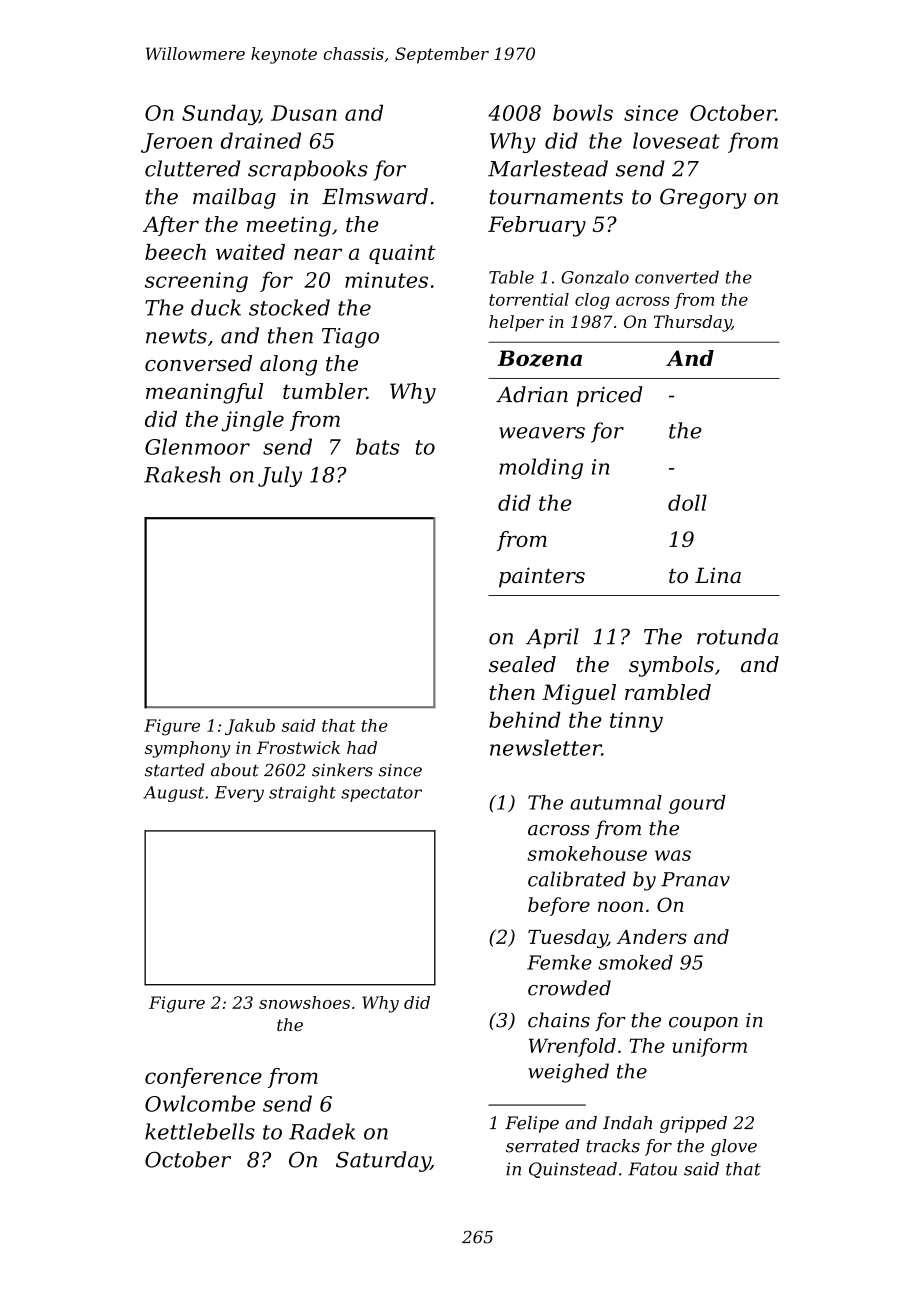 The image size is (924, 1311). I want to click on scrapbooks, so click(308, 170).
